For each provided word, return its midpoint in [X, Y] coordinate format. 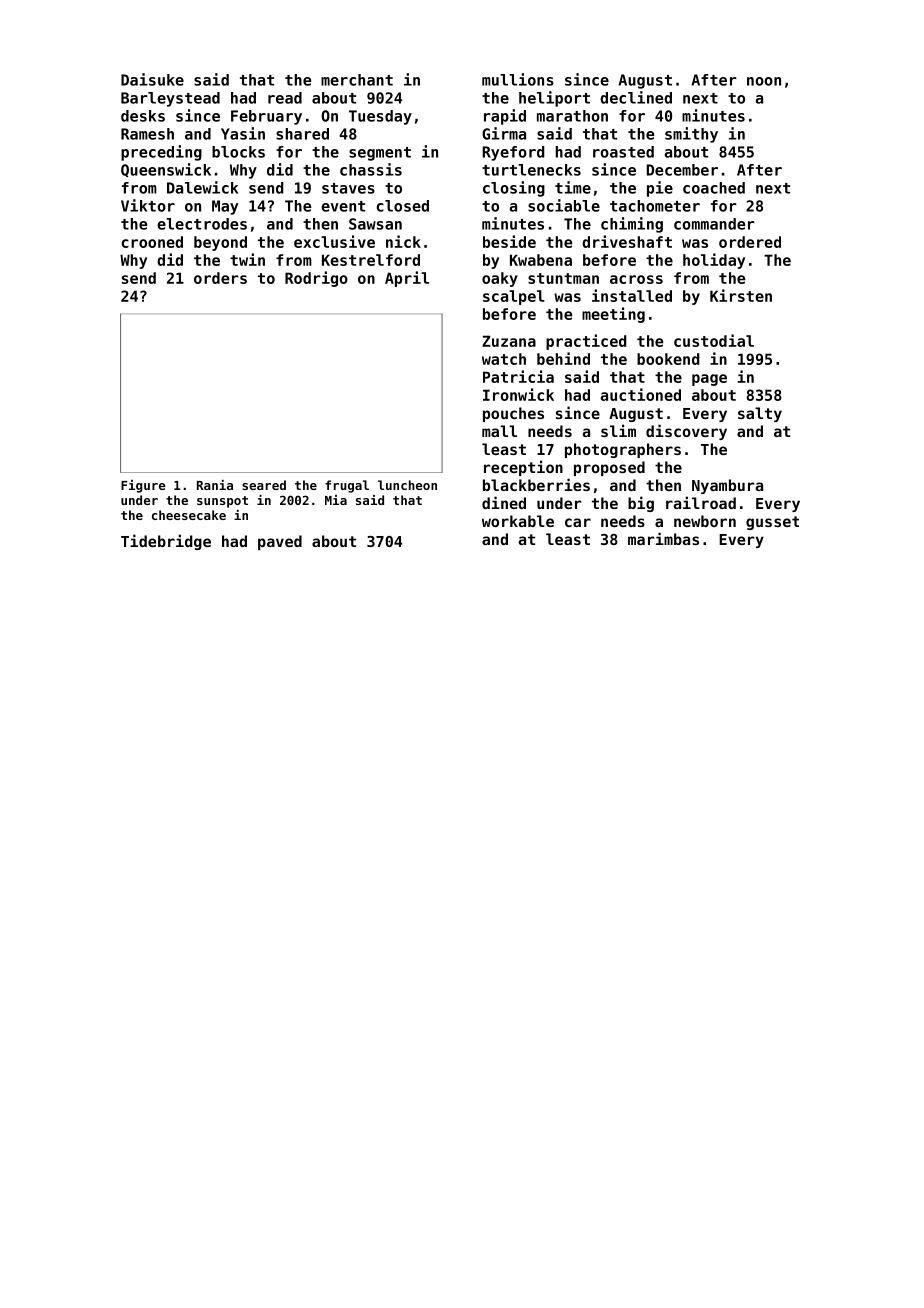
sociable [564, 205]
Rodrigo [316, 279]
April [407, 279]
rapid [505, 117]
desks [143, 116]
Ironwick [518, 394]
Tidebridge [166, 542]
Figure [143, 486]
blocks [238, 152]
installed [632, 295]
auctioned [640, 394]
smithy [691, 135]
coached [714, 188]
